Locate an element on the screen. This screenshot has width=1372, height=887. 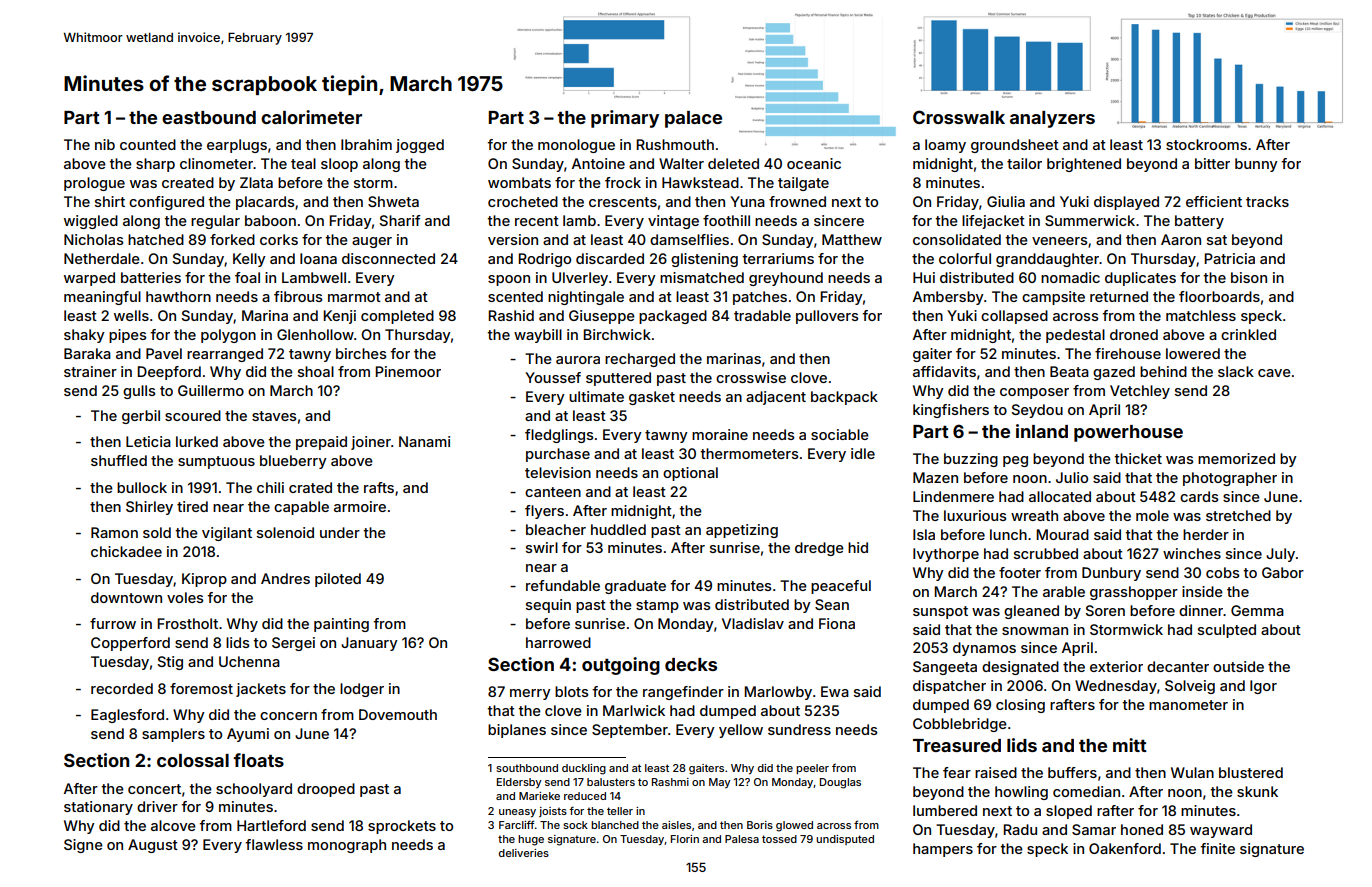
refundable is located at coordinates (563, 585).
